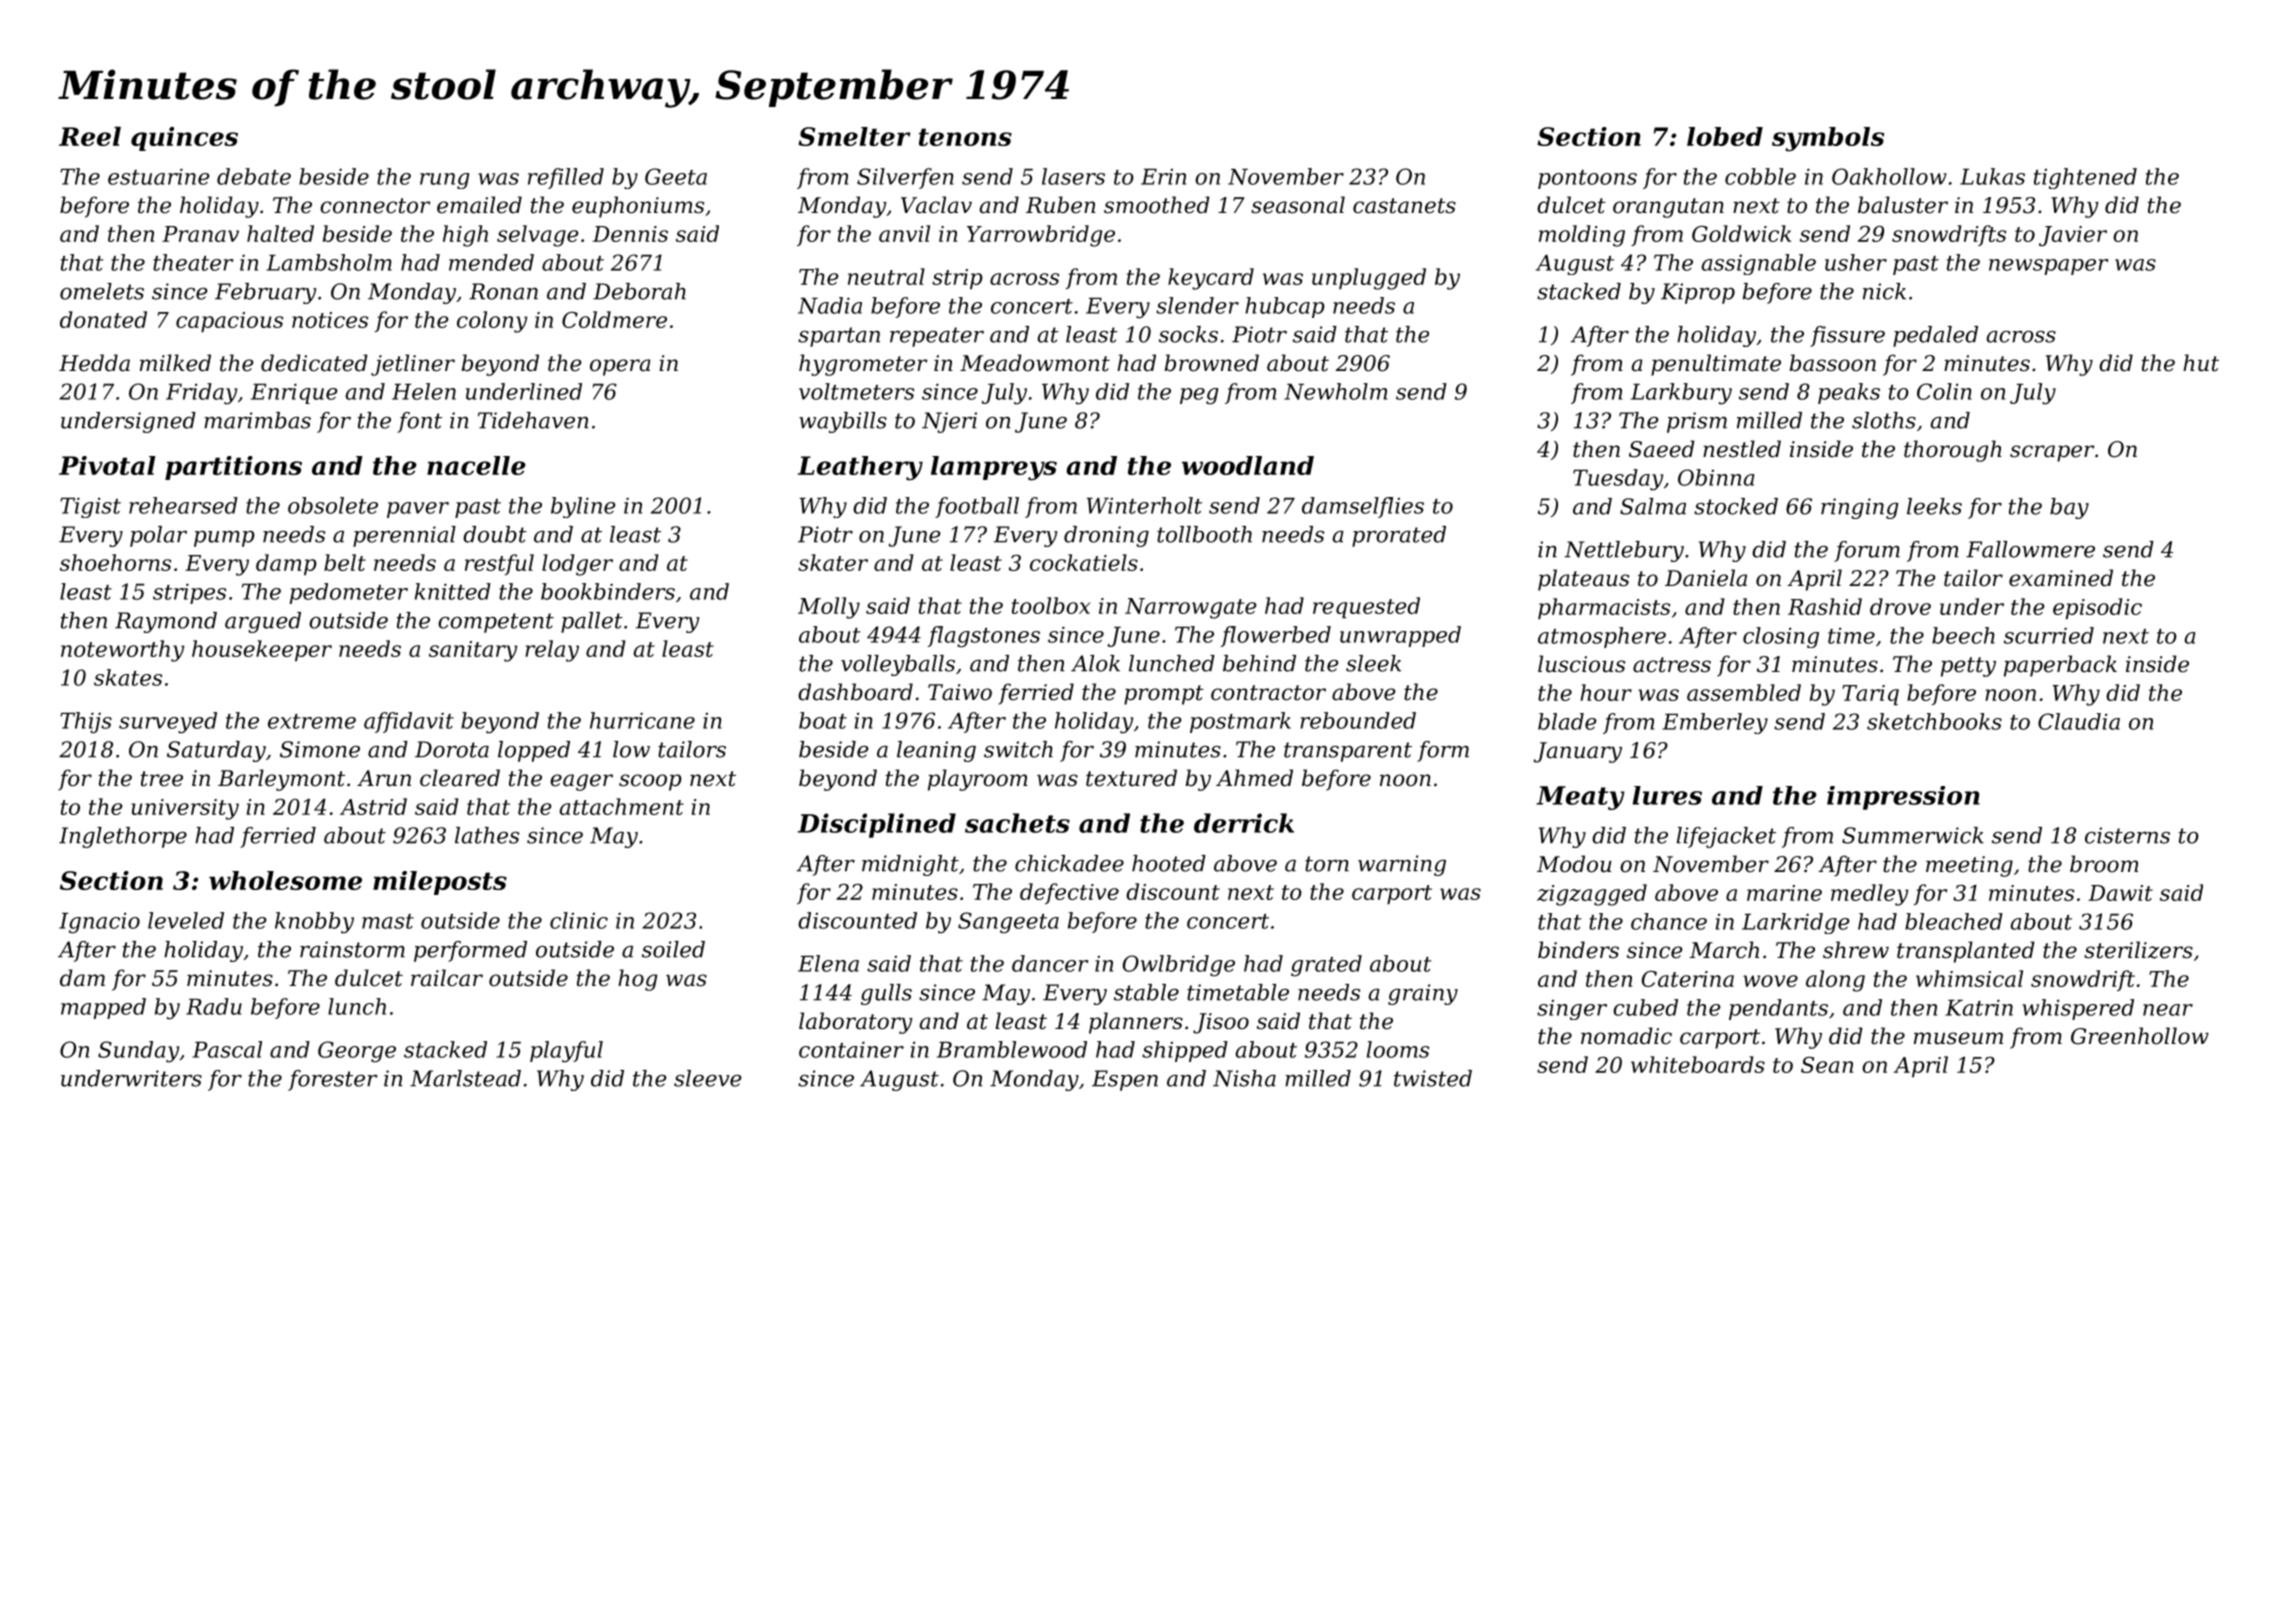 The width and height of the image is (2282, 1614). I want to click on playful, so click(566, 1052).
